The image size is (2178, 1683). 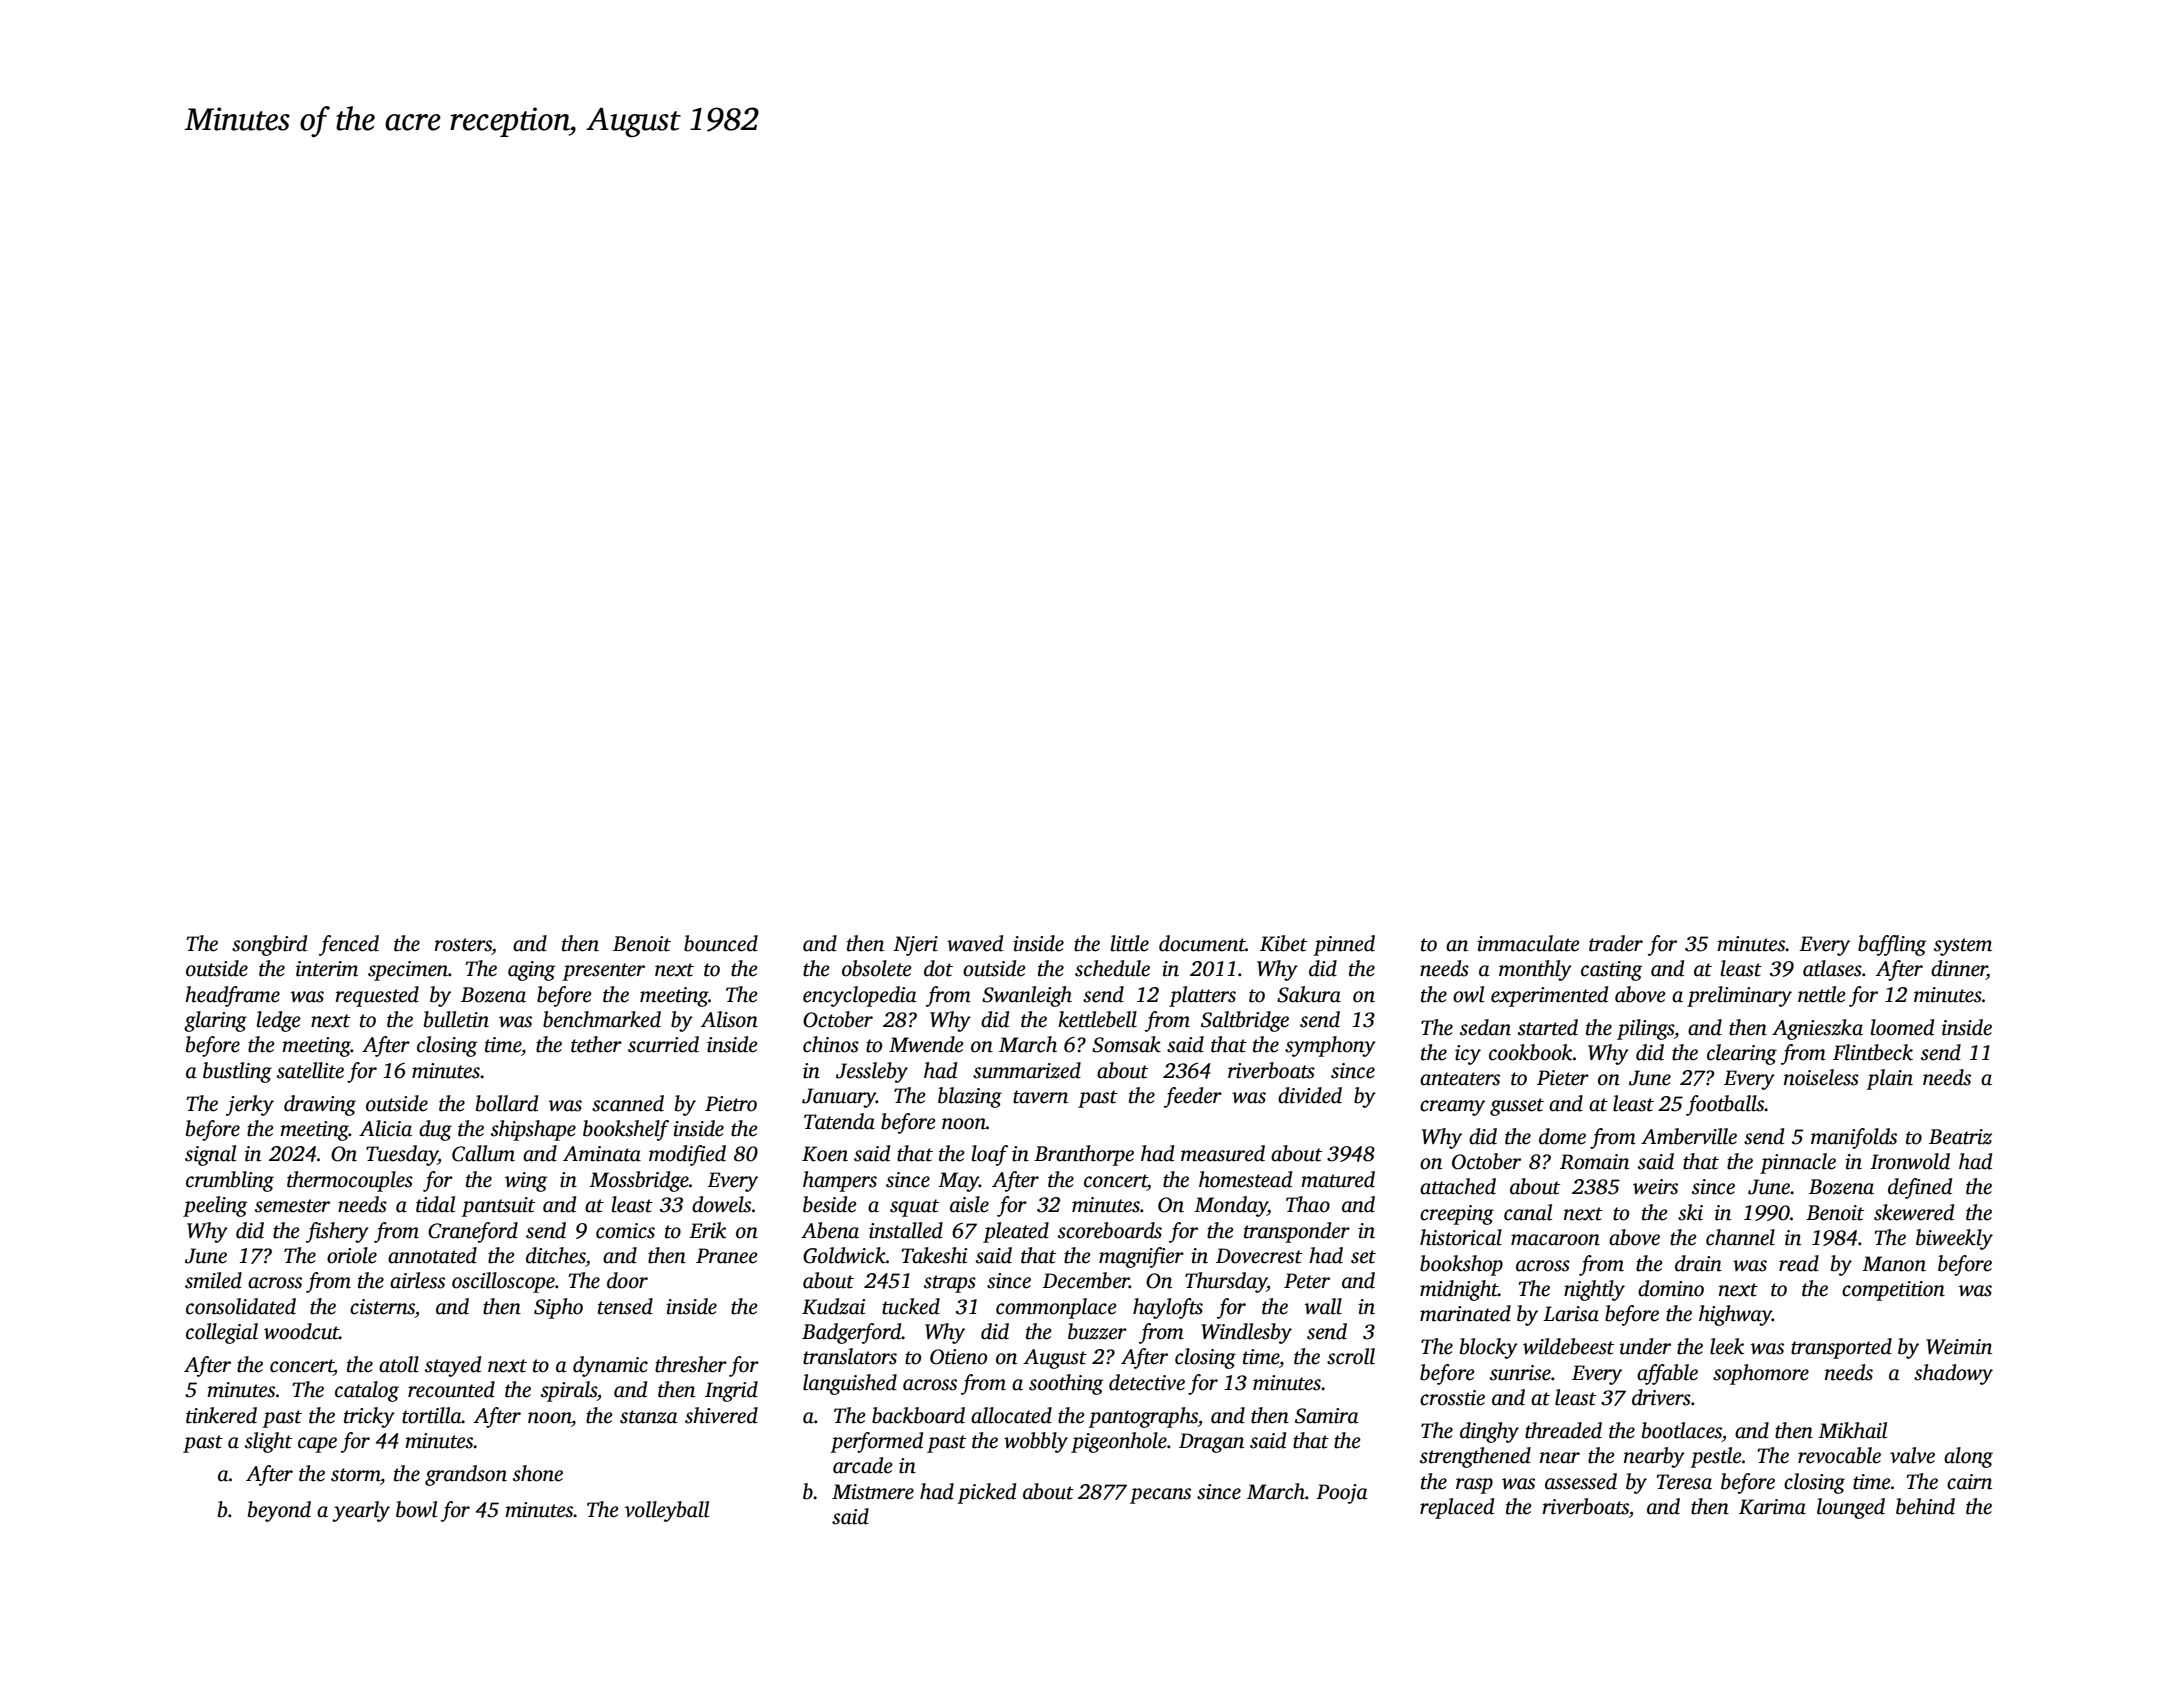 I want to click on volleyball, so click(x=666, y=1511).
